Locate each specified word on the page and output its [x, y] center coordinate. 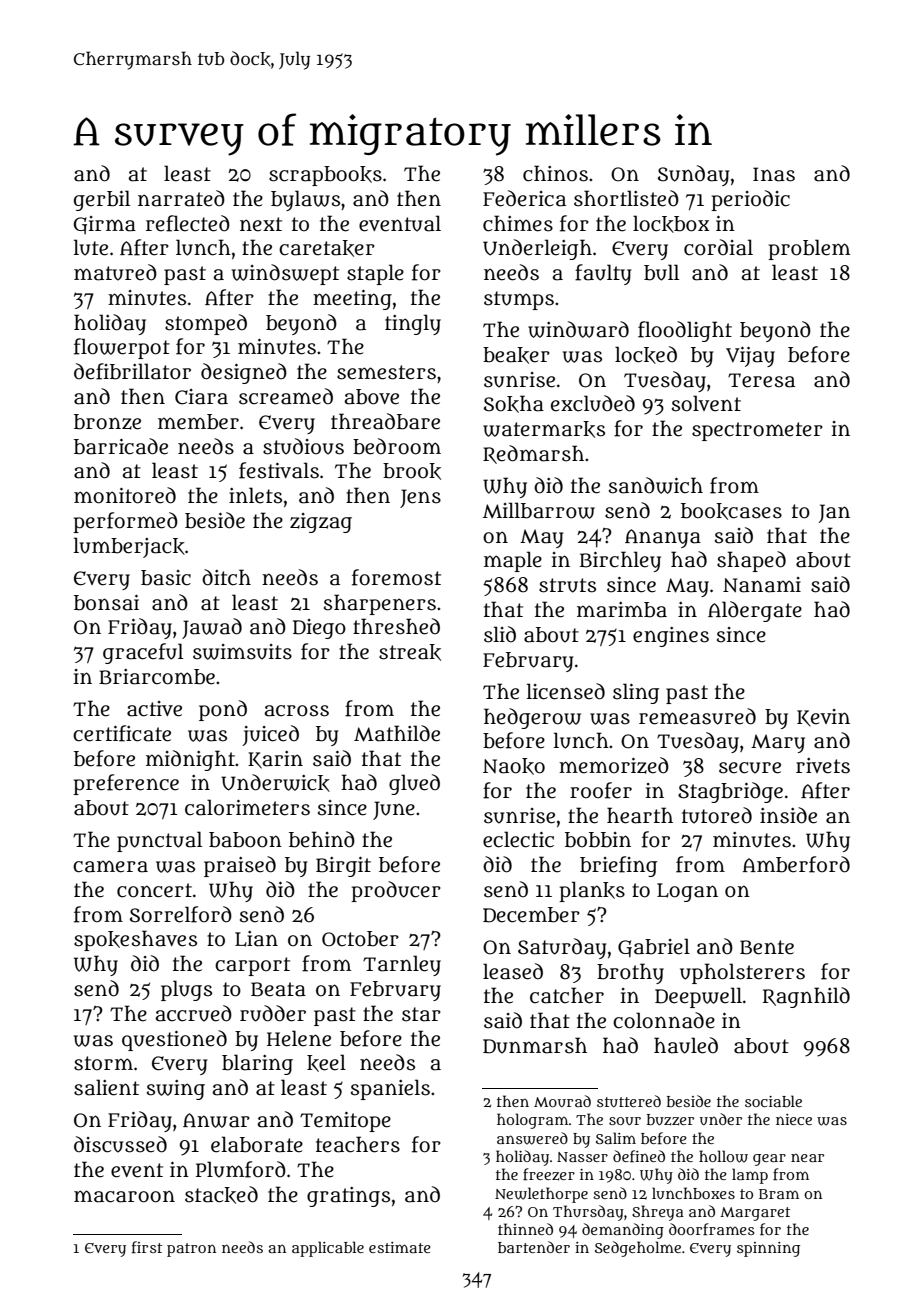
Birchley [620, 561]
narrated [181, 198]
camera [110, 866]
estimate [400, 1247]
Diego [319, 629]
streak [410, 652]
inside [788, 815]
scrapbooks [325, 176]
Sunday [693, 175]
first [147, 1247]
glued [414, 784]
